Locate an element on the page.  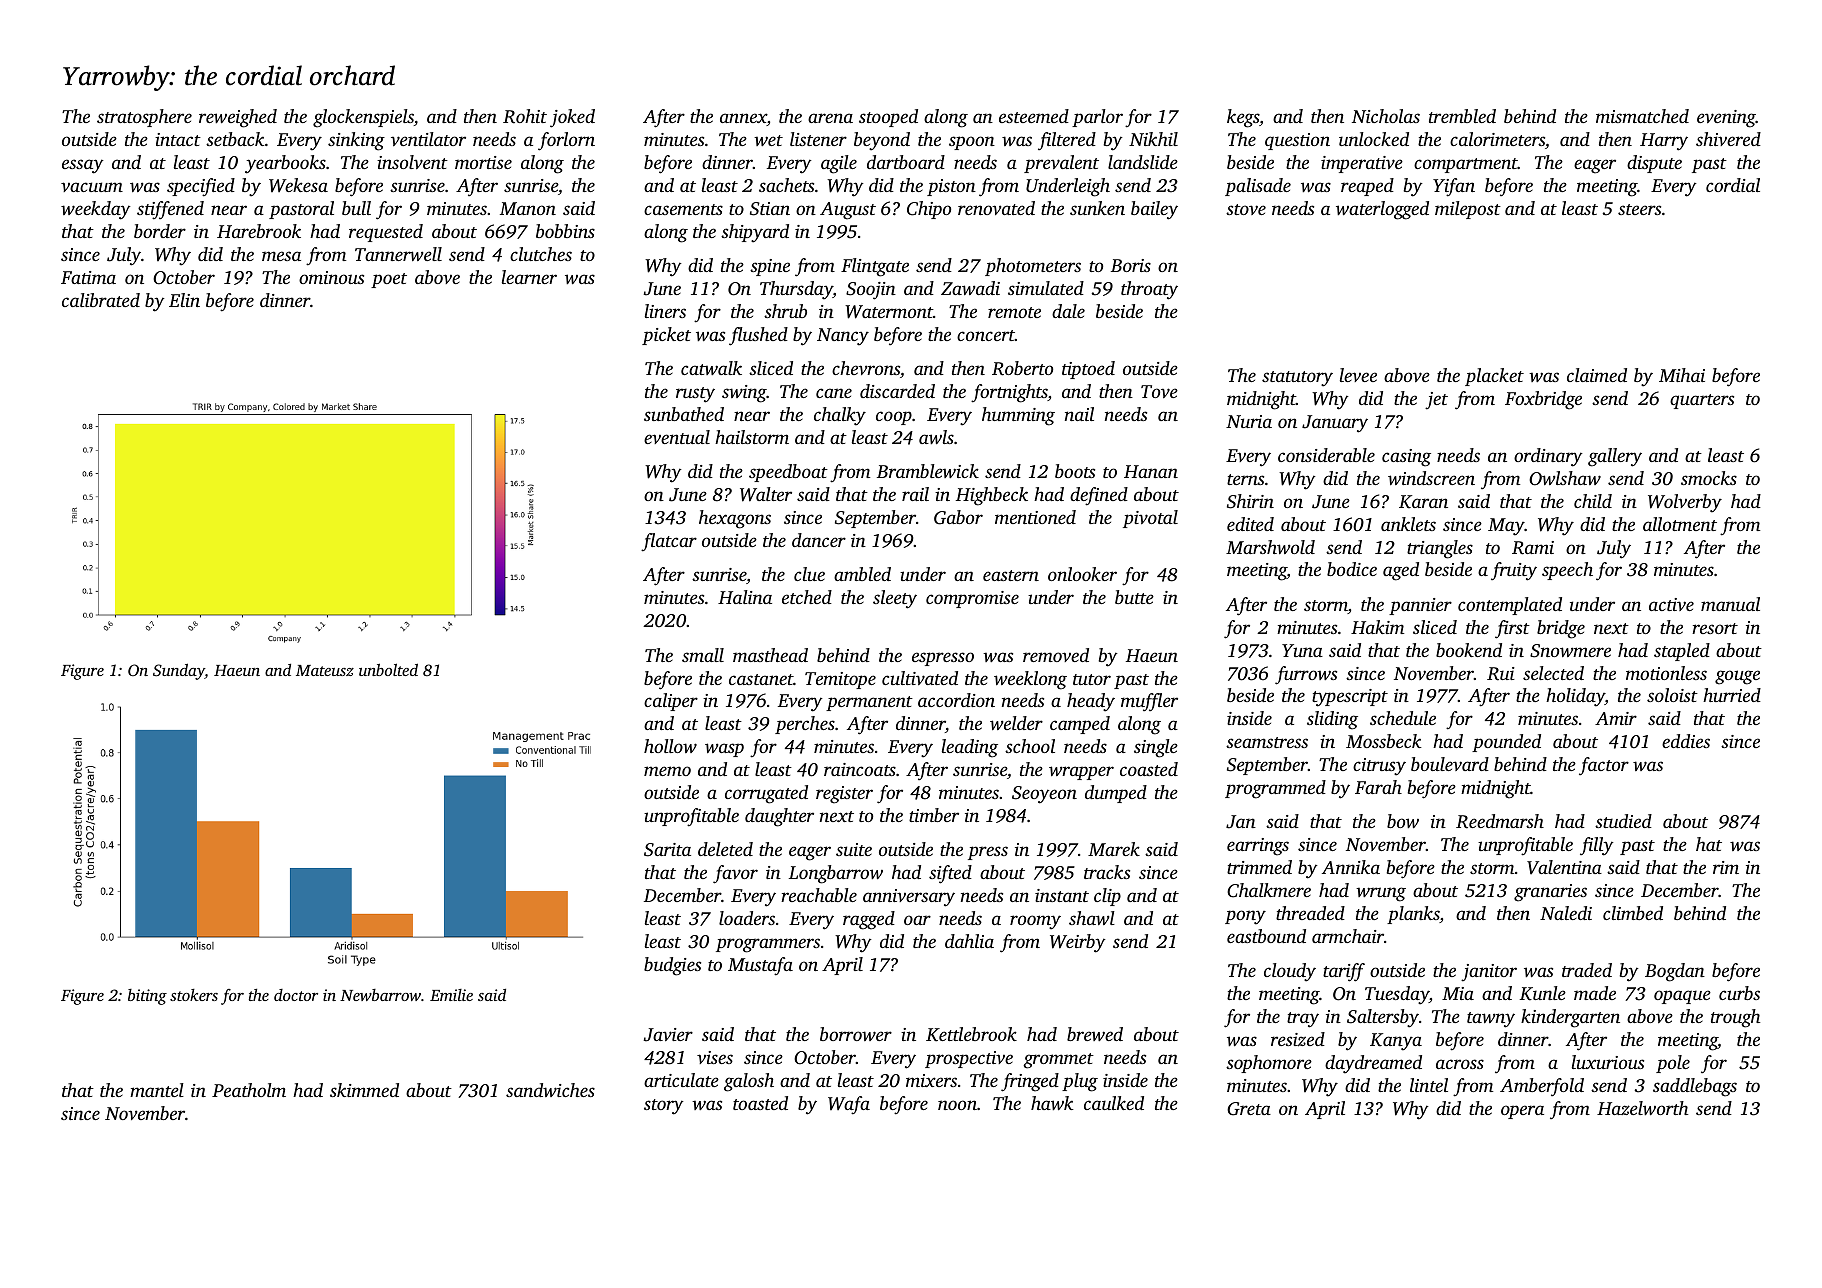
biting is located at coordinates (147, 997).
